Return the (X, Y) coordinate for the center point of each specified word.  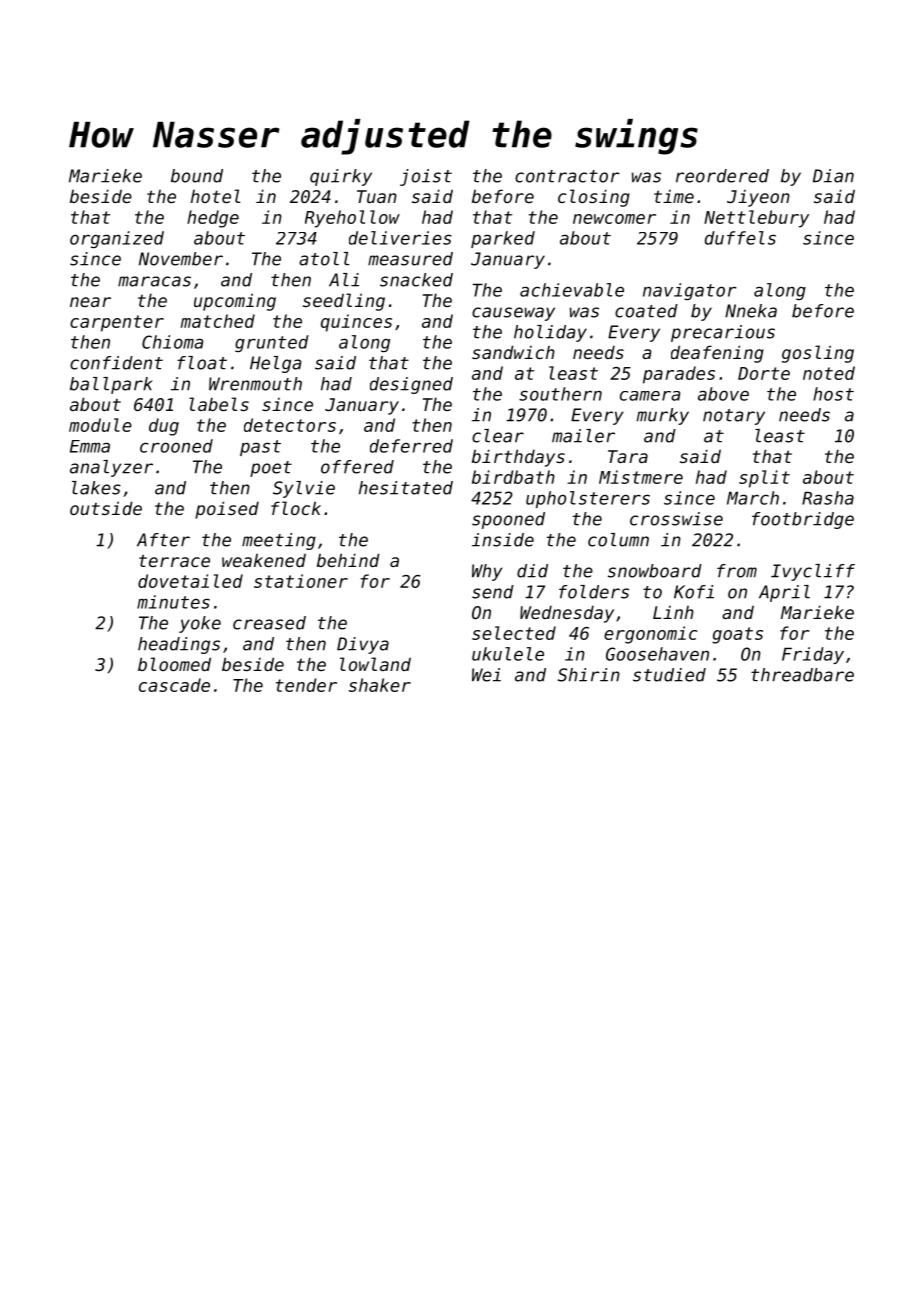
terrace (174, 560)
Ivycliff (813, 572)
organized (117, 239)
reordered (722, 176)
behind (348, 560)
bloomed (174, 664)
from (737, 571)
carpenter (117, 323)
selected (514, 633)
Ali (344, 280)
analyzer (111, 468)
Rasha (828, 498)
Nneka (751, 311)
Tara (628, 456)
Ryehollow (352, 219)
